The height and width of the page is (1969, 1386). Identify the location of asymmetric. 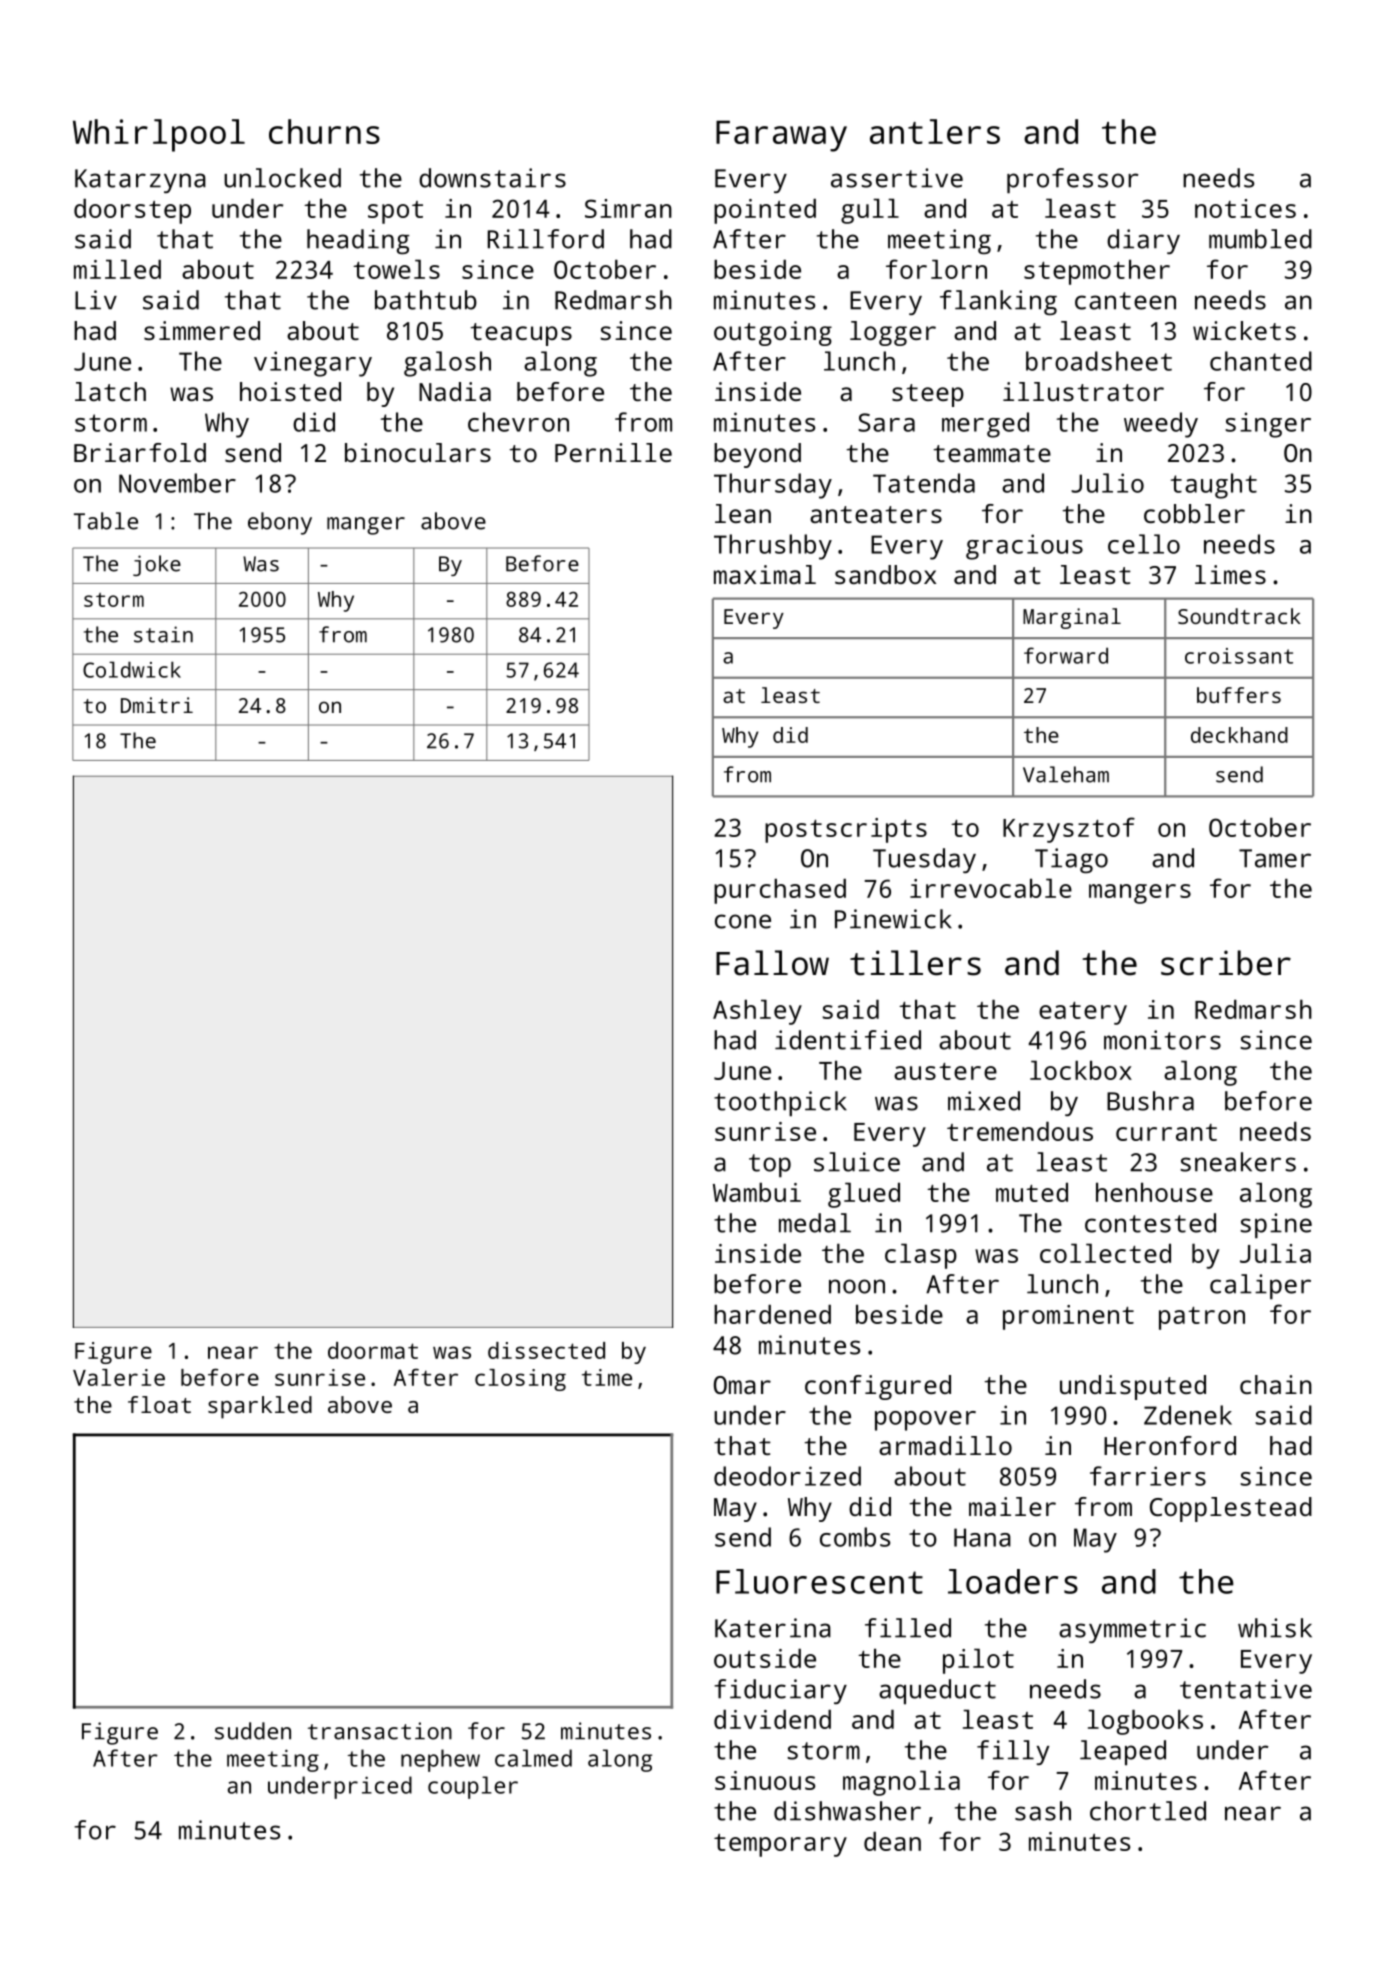
(1132, 1630).
